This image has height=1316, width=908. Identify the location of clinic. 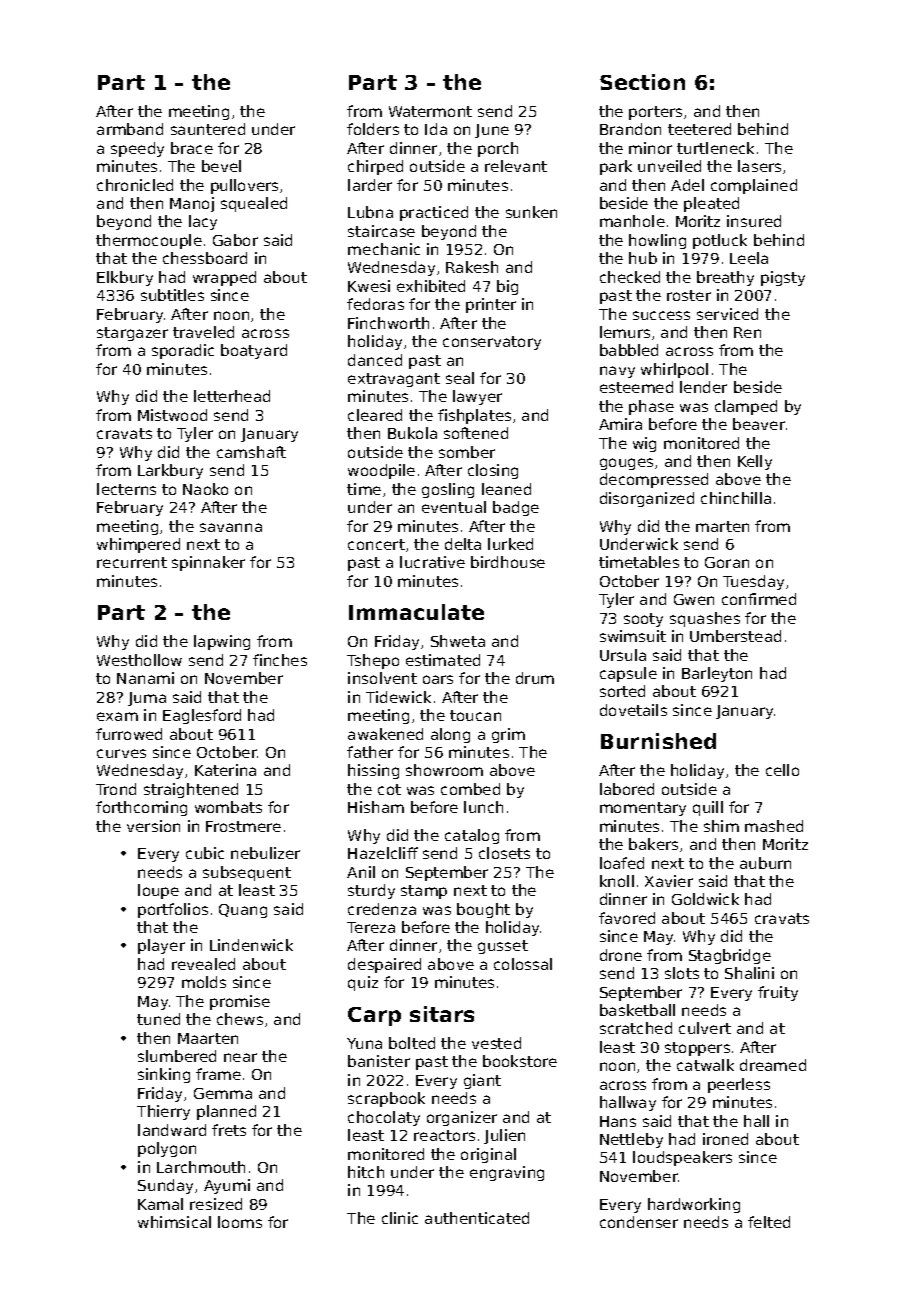
(400, 1218).
